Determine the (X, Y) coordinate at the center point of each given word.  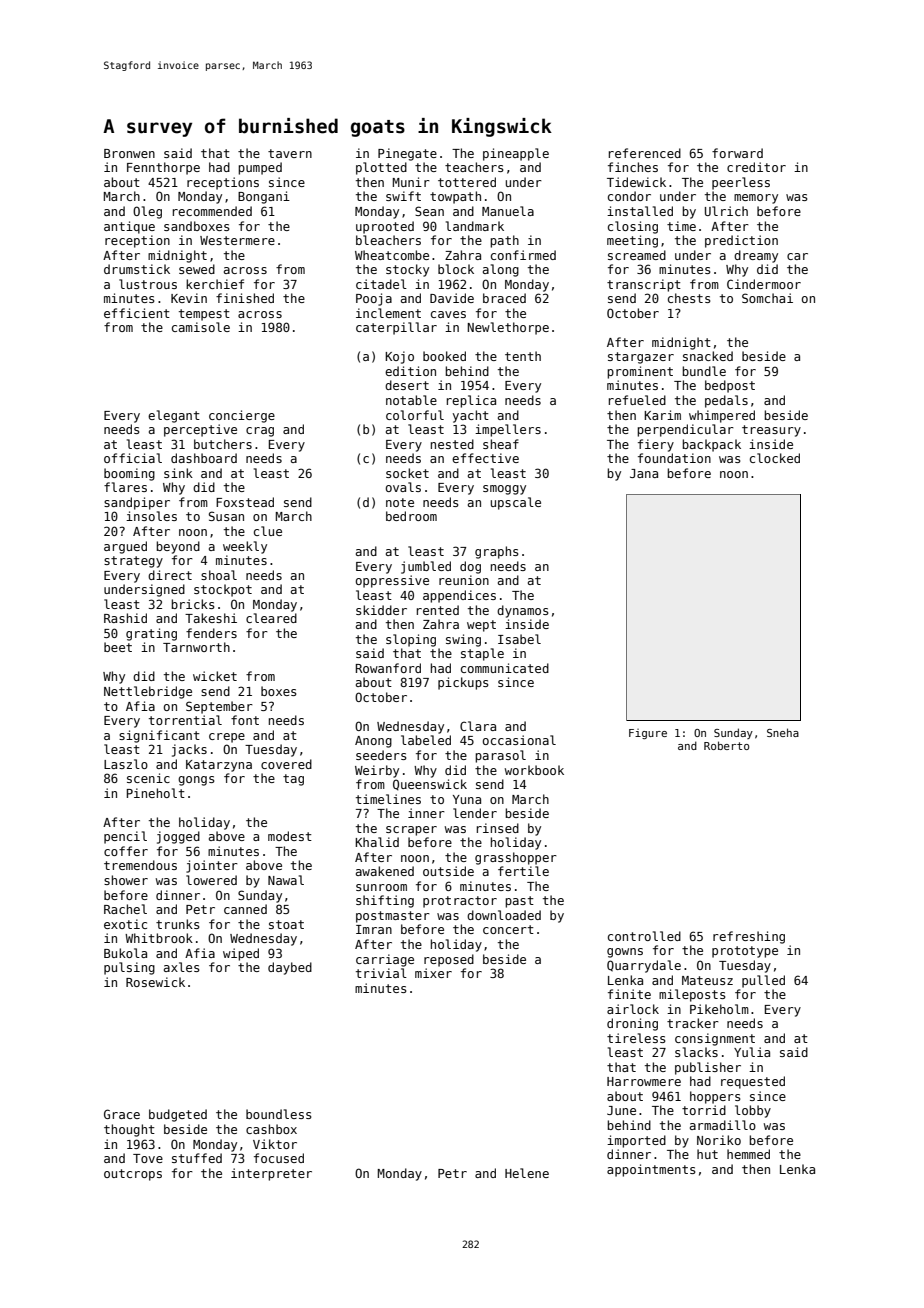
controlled (644, 936)
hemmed (748, 1154)
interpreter (271, 1174)
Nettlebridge (148, 692)
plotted (381, 168)
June (621, 1110)
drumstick (137, 269)
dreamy (756, 256)
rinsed (498, 828)
